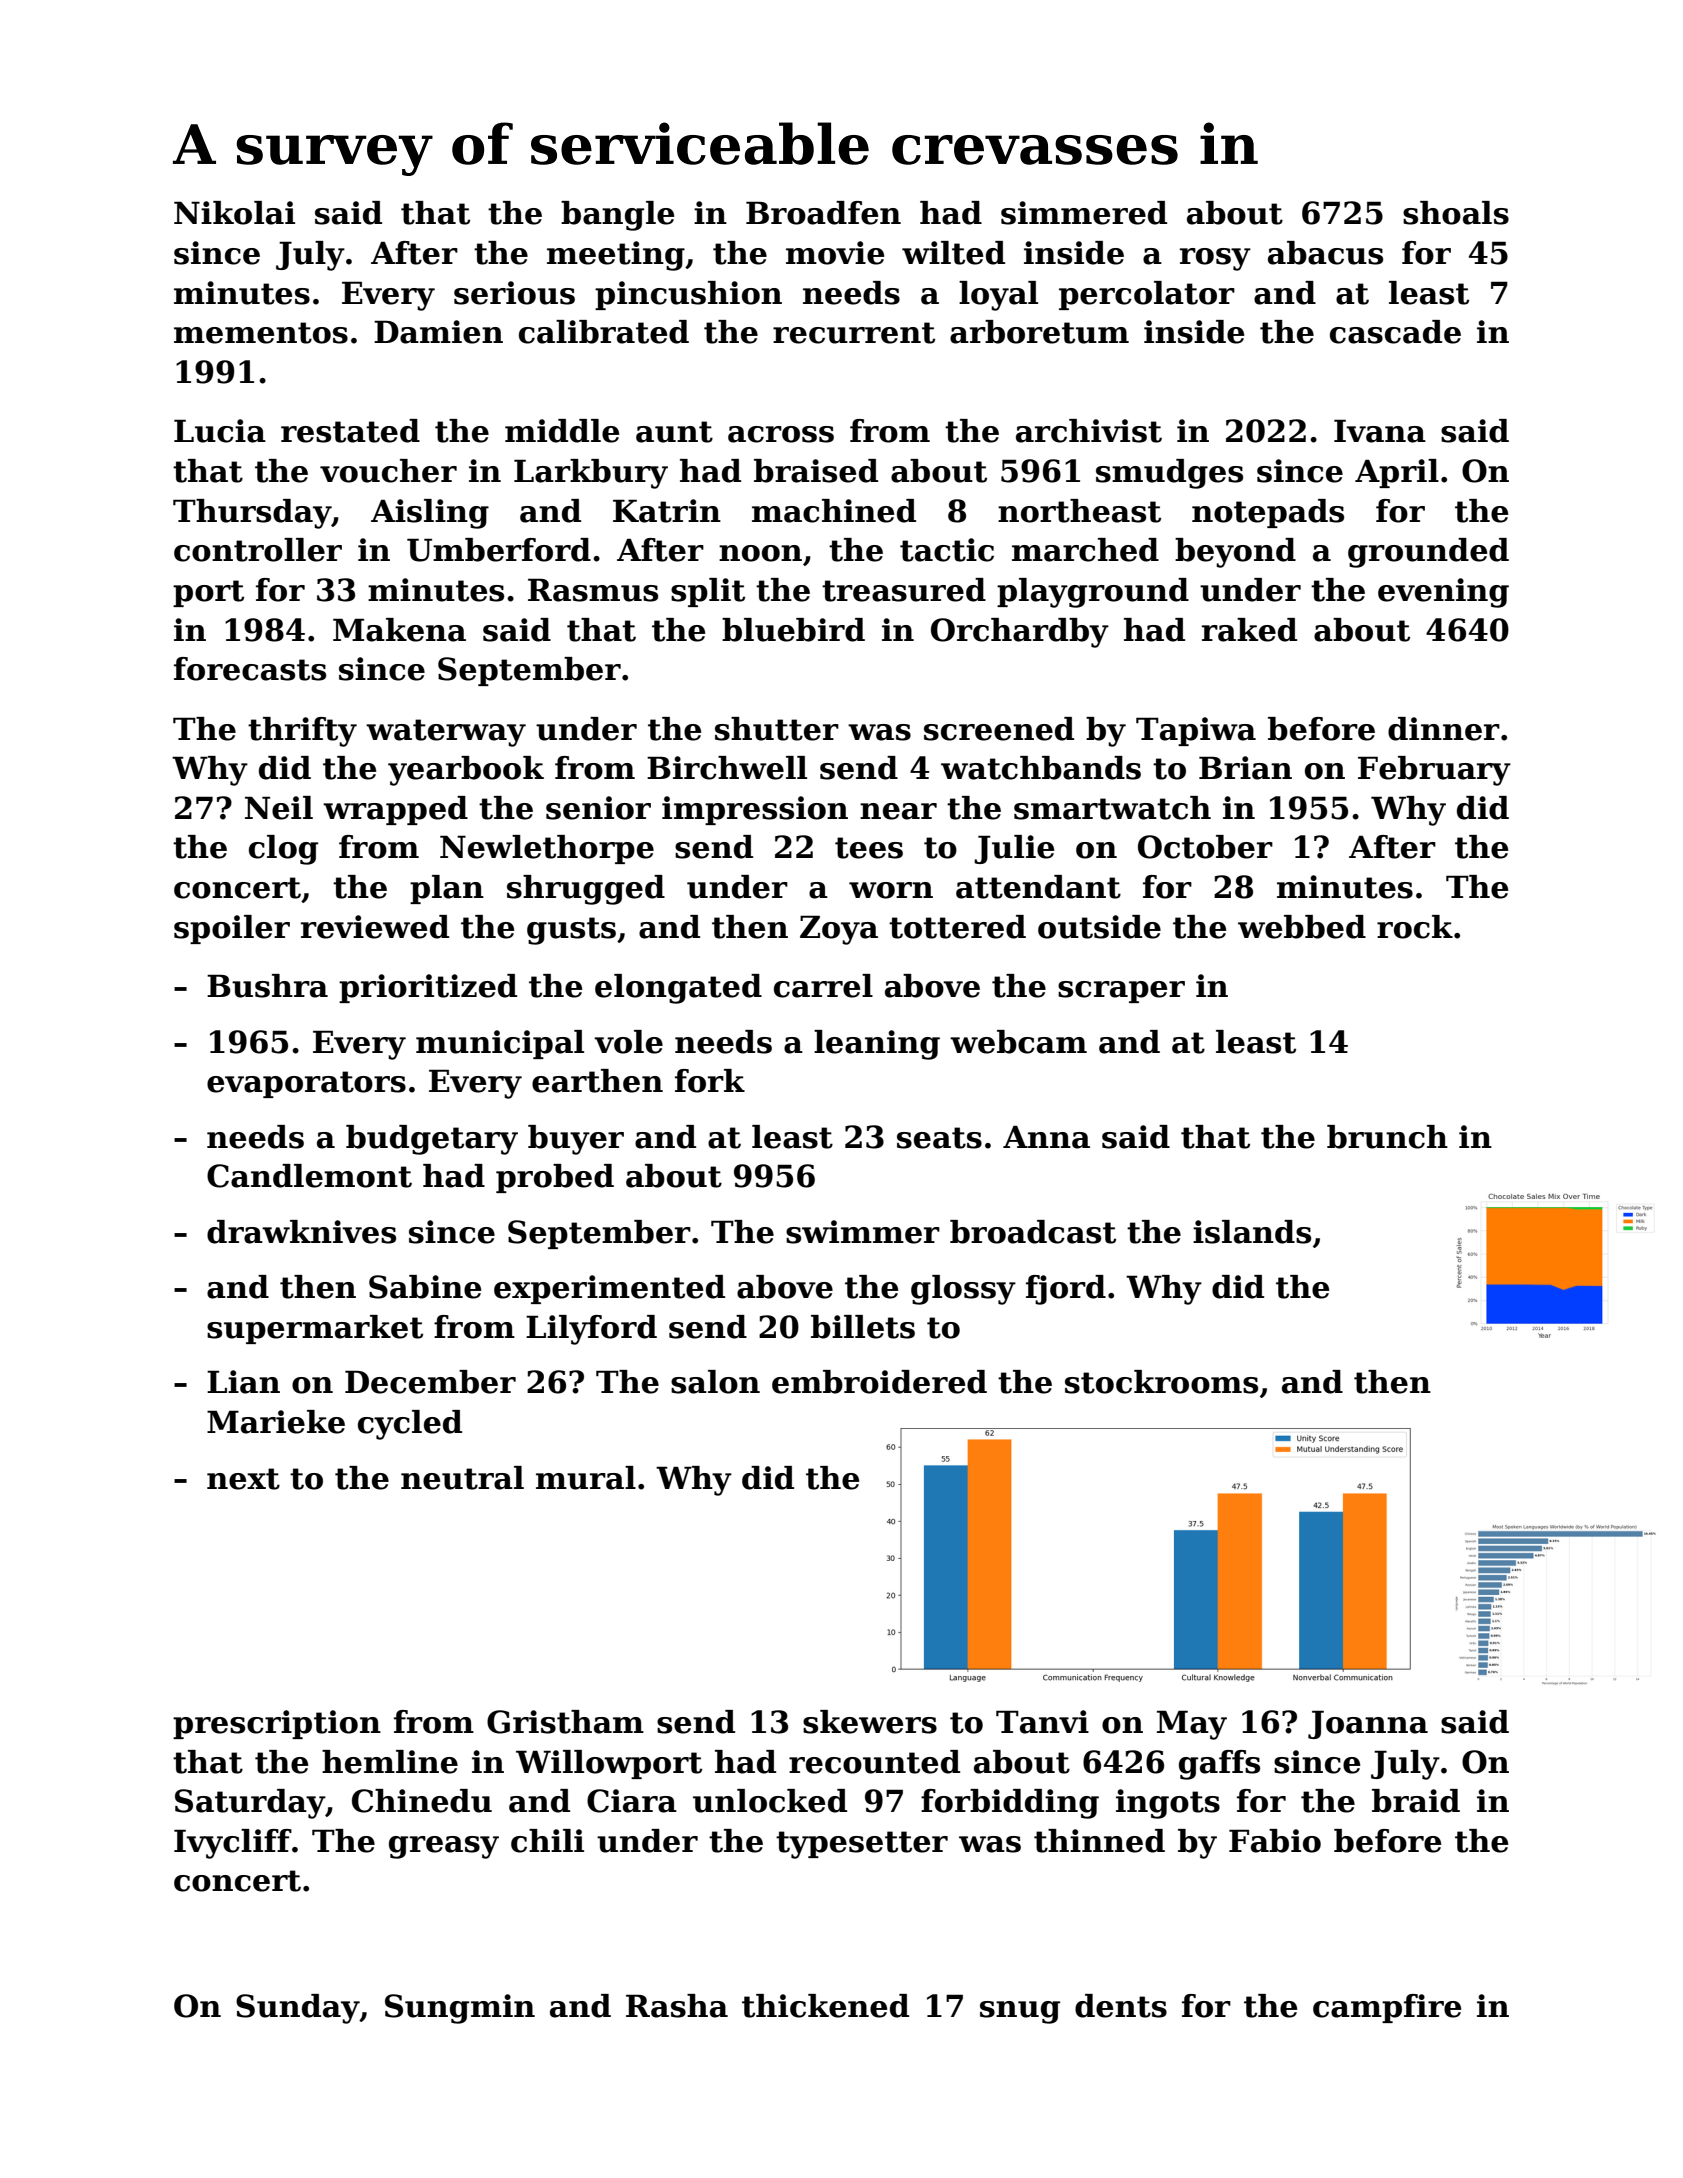 The height and width of the screenshot is (2178, 1683). I want to click on controller, so click(258, 550).
